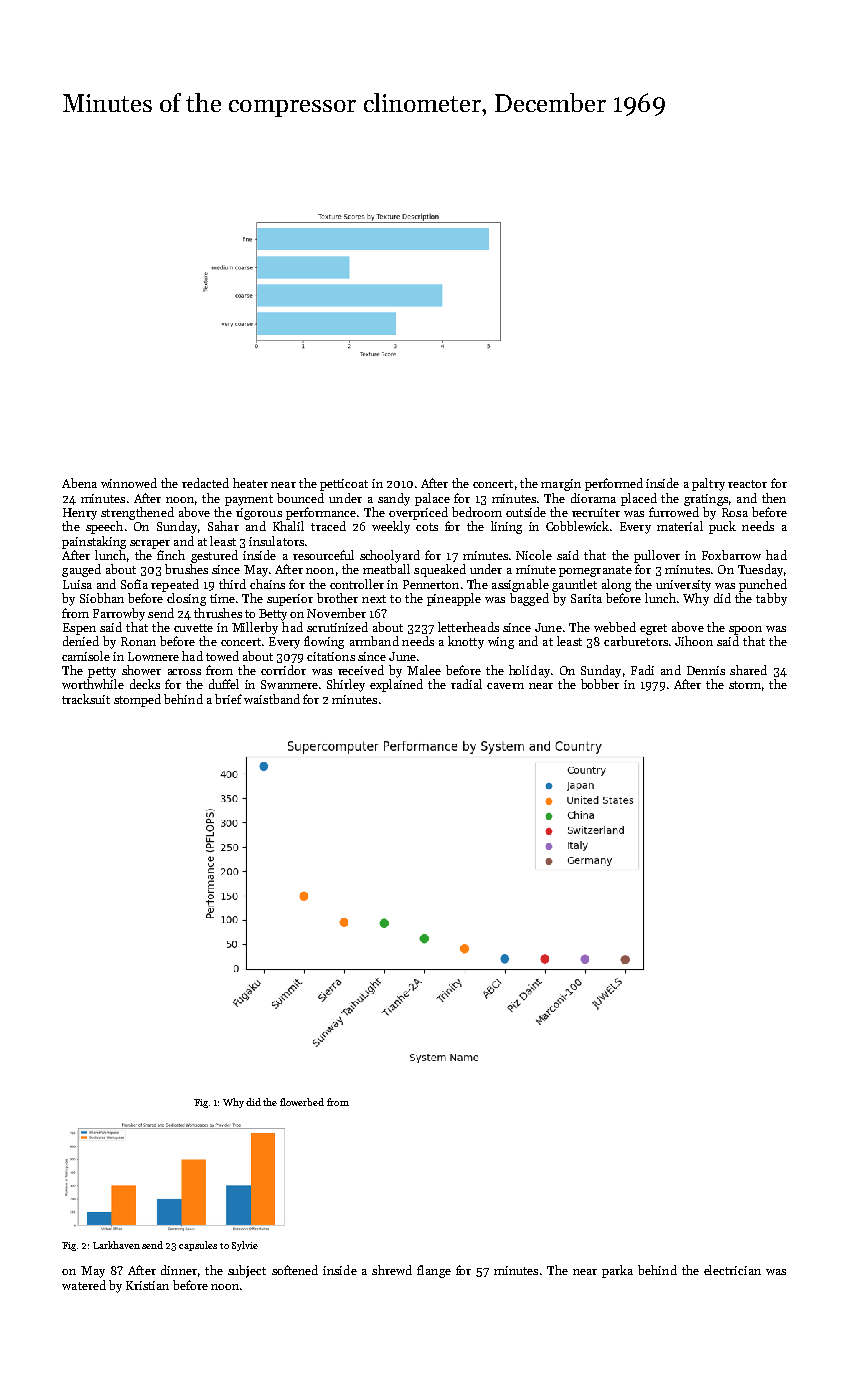 This page has height=1400, width=849. I want to click on Kristian, so click(147, 1285).
